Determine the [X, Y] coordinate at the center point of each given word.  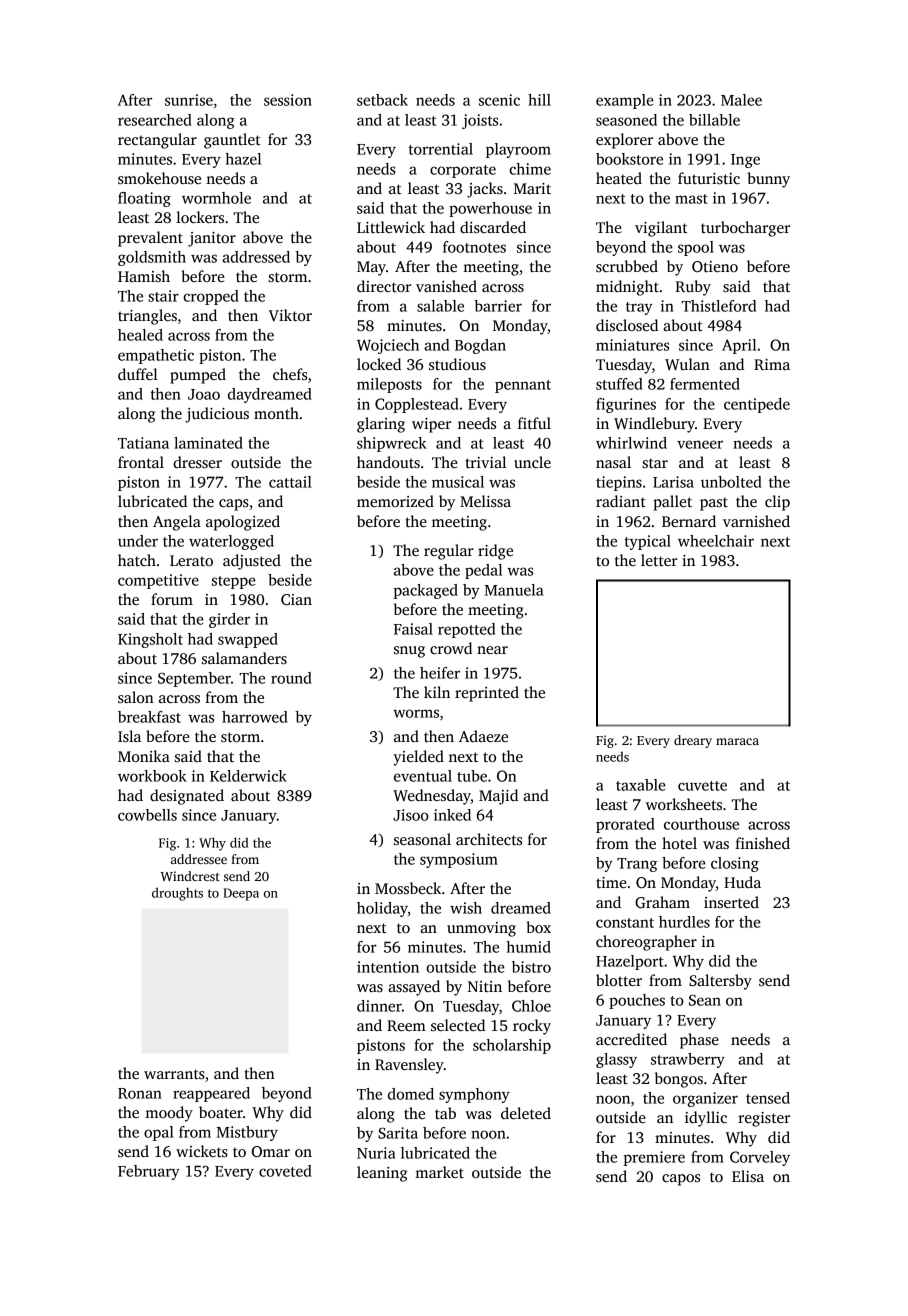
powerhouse [490, 209]
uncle [532, 462]
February [149, 1172]
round [291, 678]
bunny [768, 180]
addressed [256, 257]
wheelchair [716, 541]
